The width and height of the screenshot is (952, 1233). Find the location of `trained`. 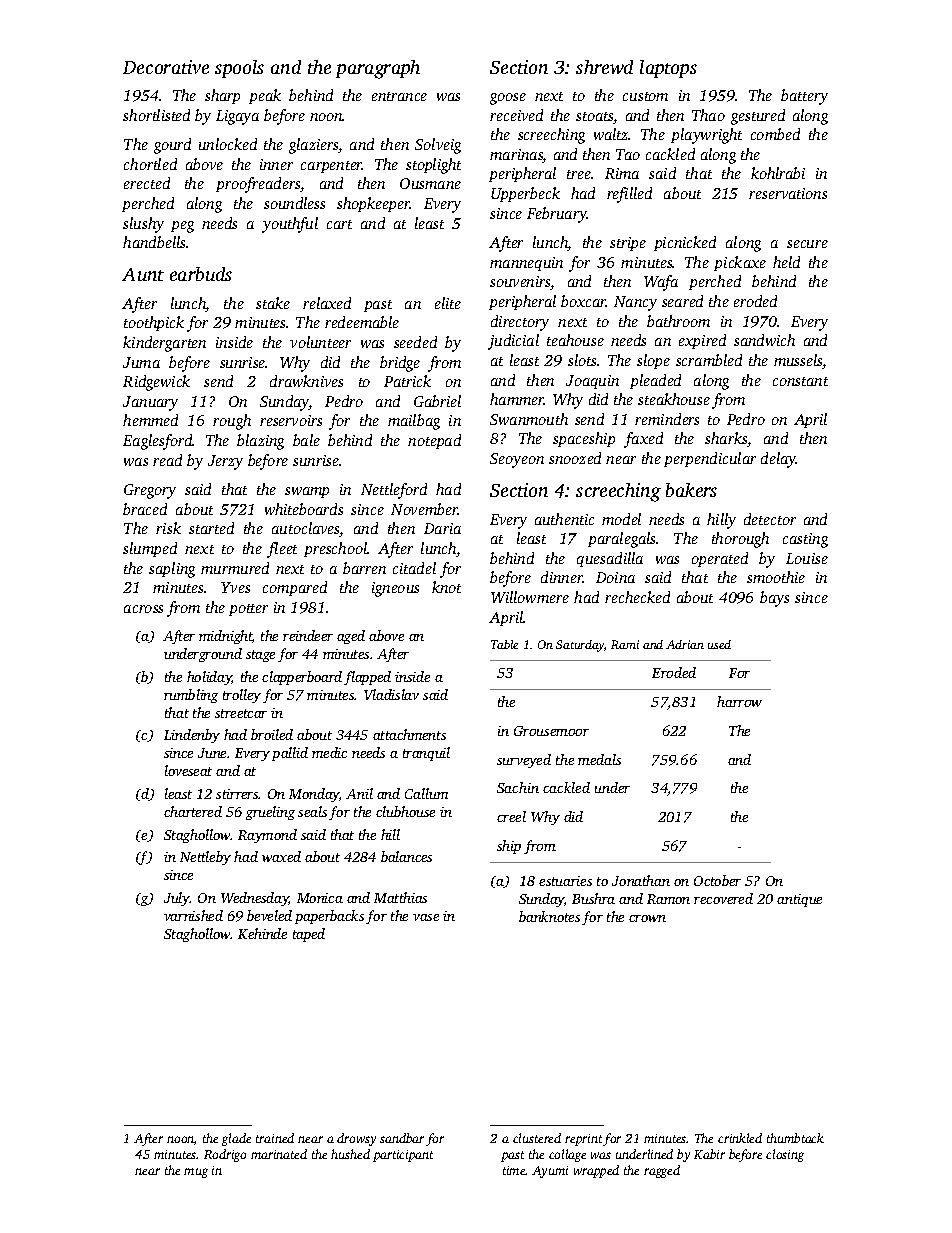

trained is located at coordinates (275, 1138).
